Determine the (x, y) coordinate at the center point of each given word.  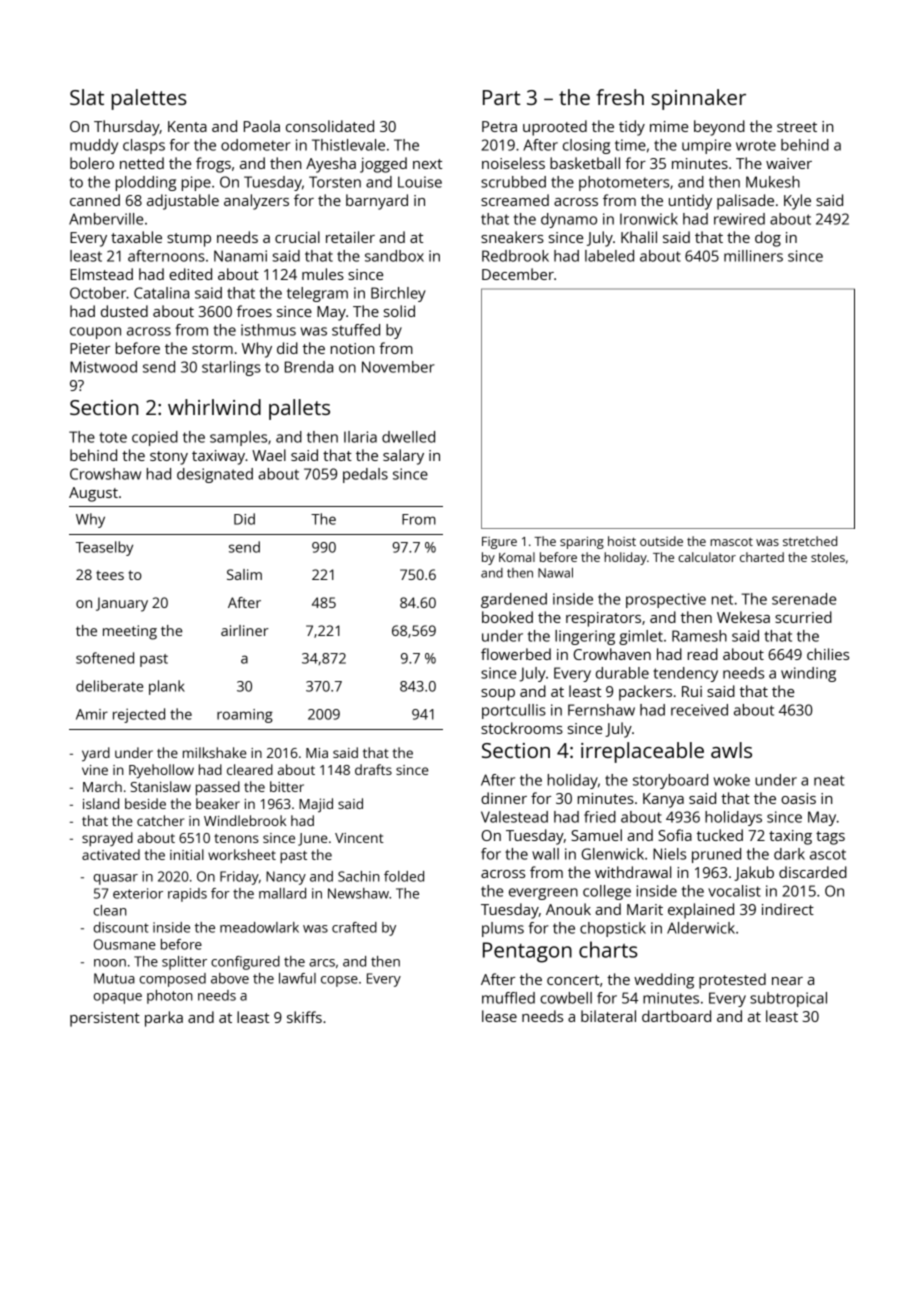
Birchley (398, 294)
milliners (753, 256)
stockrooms (522, 728)
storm (212, 349)
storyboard (670, 781)
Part (501, 97)
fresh (620, 97)
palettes (149, 99)
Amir (92, 714)
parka (164, 1019)
